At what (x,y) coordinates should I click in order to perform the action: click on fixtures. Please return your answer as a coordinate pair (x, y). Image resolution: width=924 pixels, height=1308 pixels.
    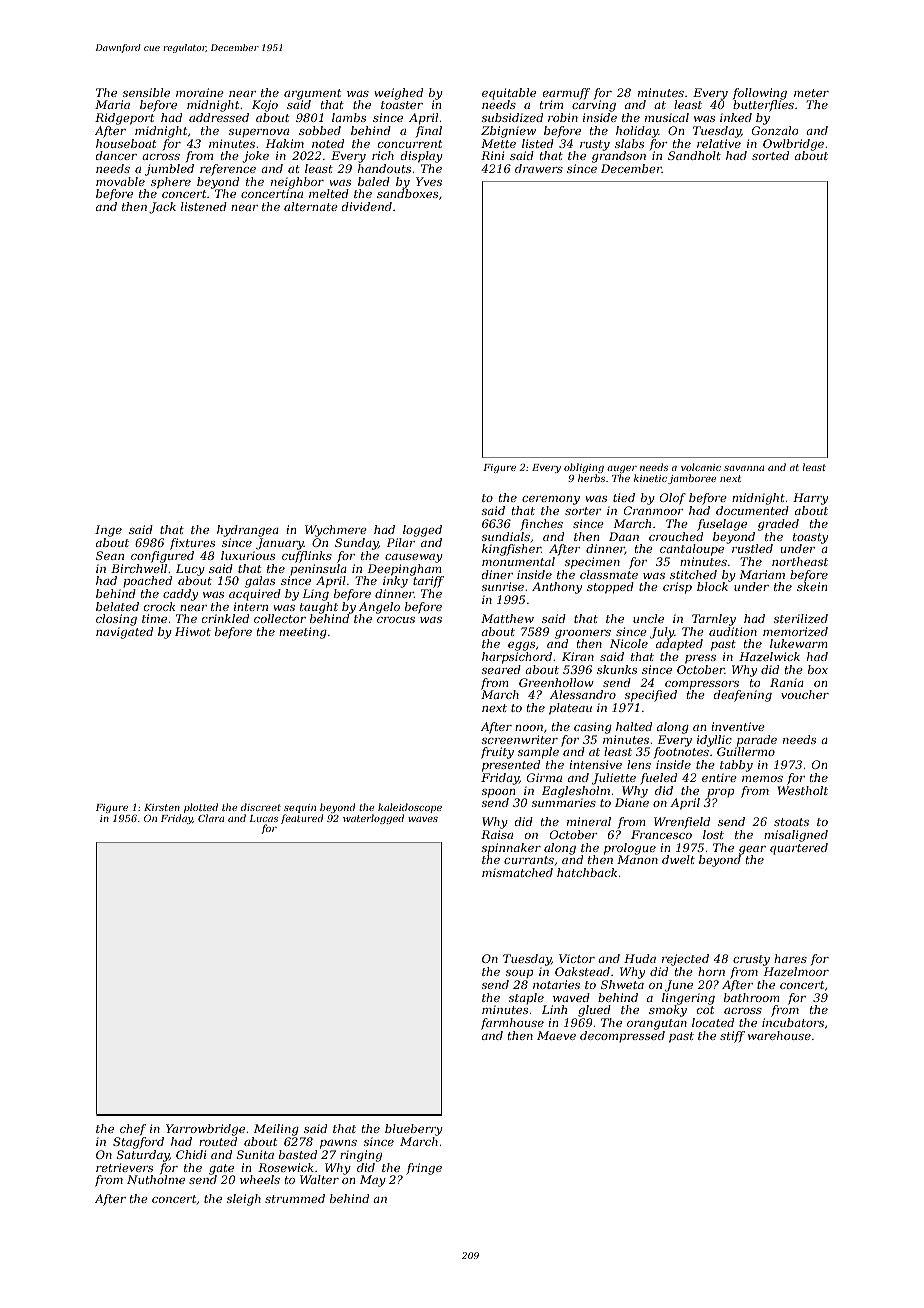
    Looking at the image, I should click on (192, 544).
